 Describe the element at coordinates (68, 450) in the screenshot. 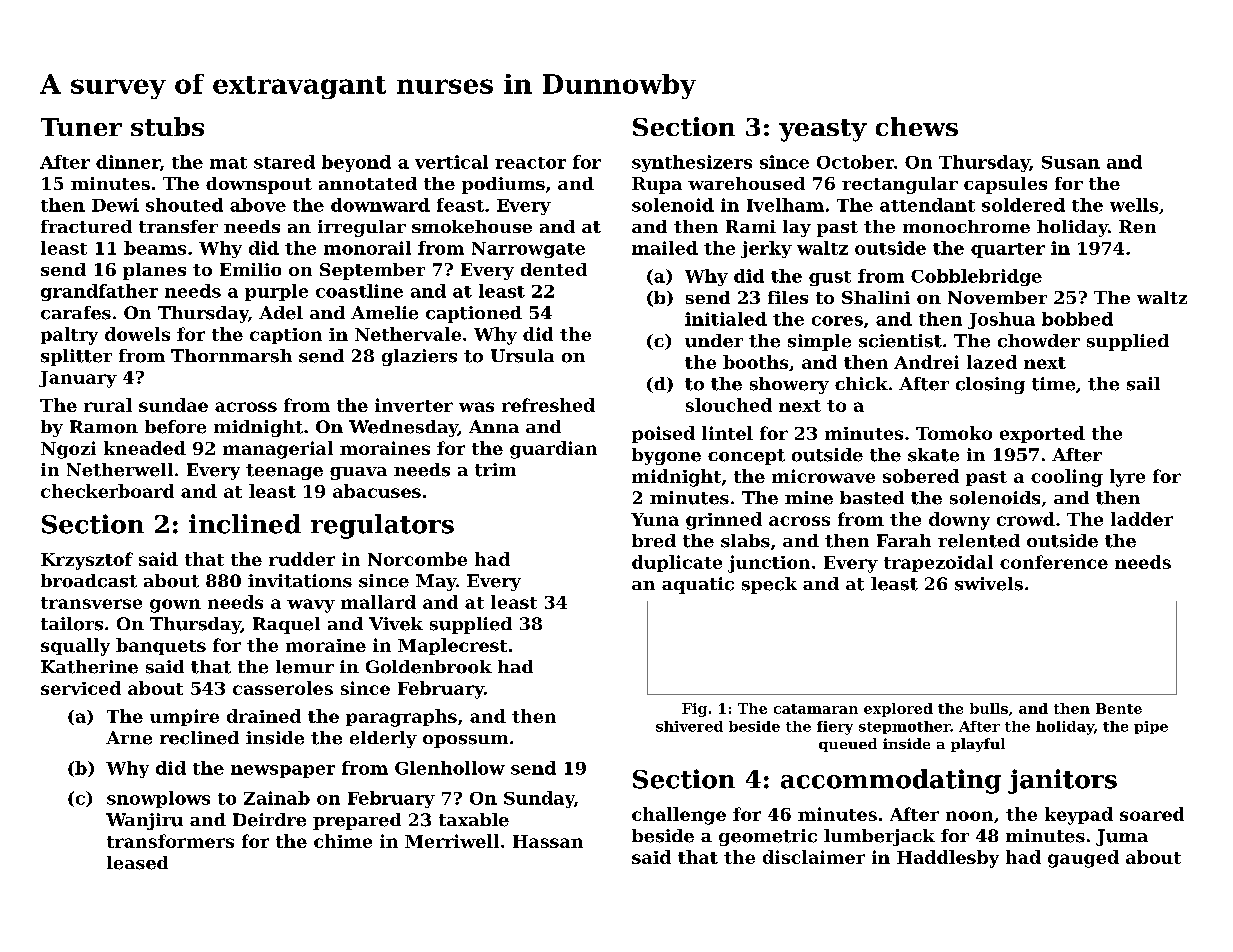

I see `Ngozi` at that location.
